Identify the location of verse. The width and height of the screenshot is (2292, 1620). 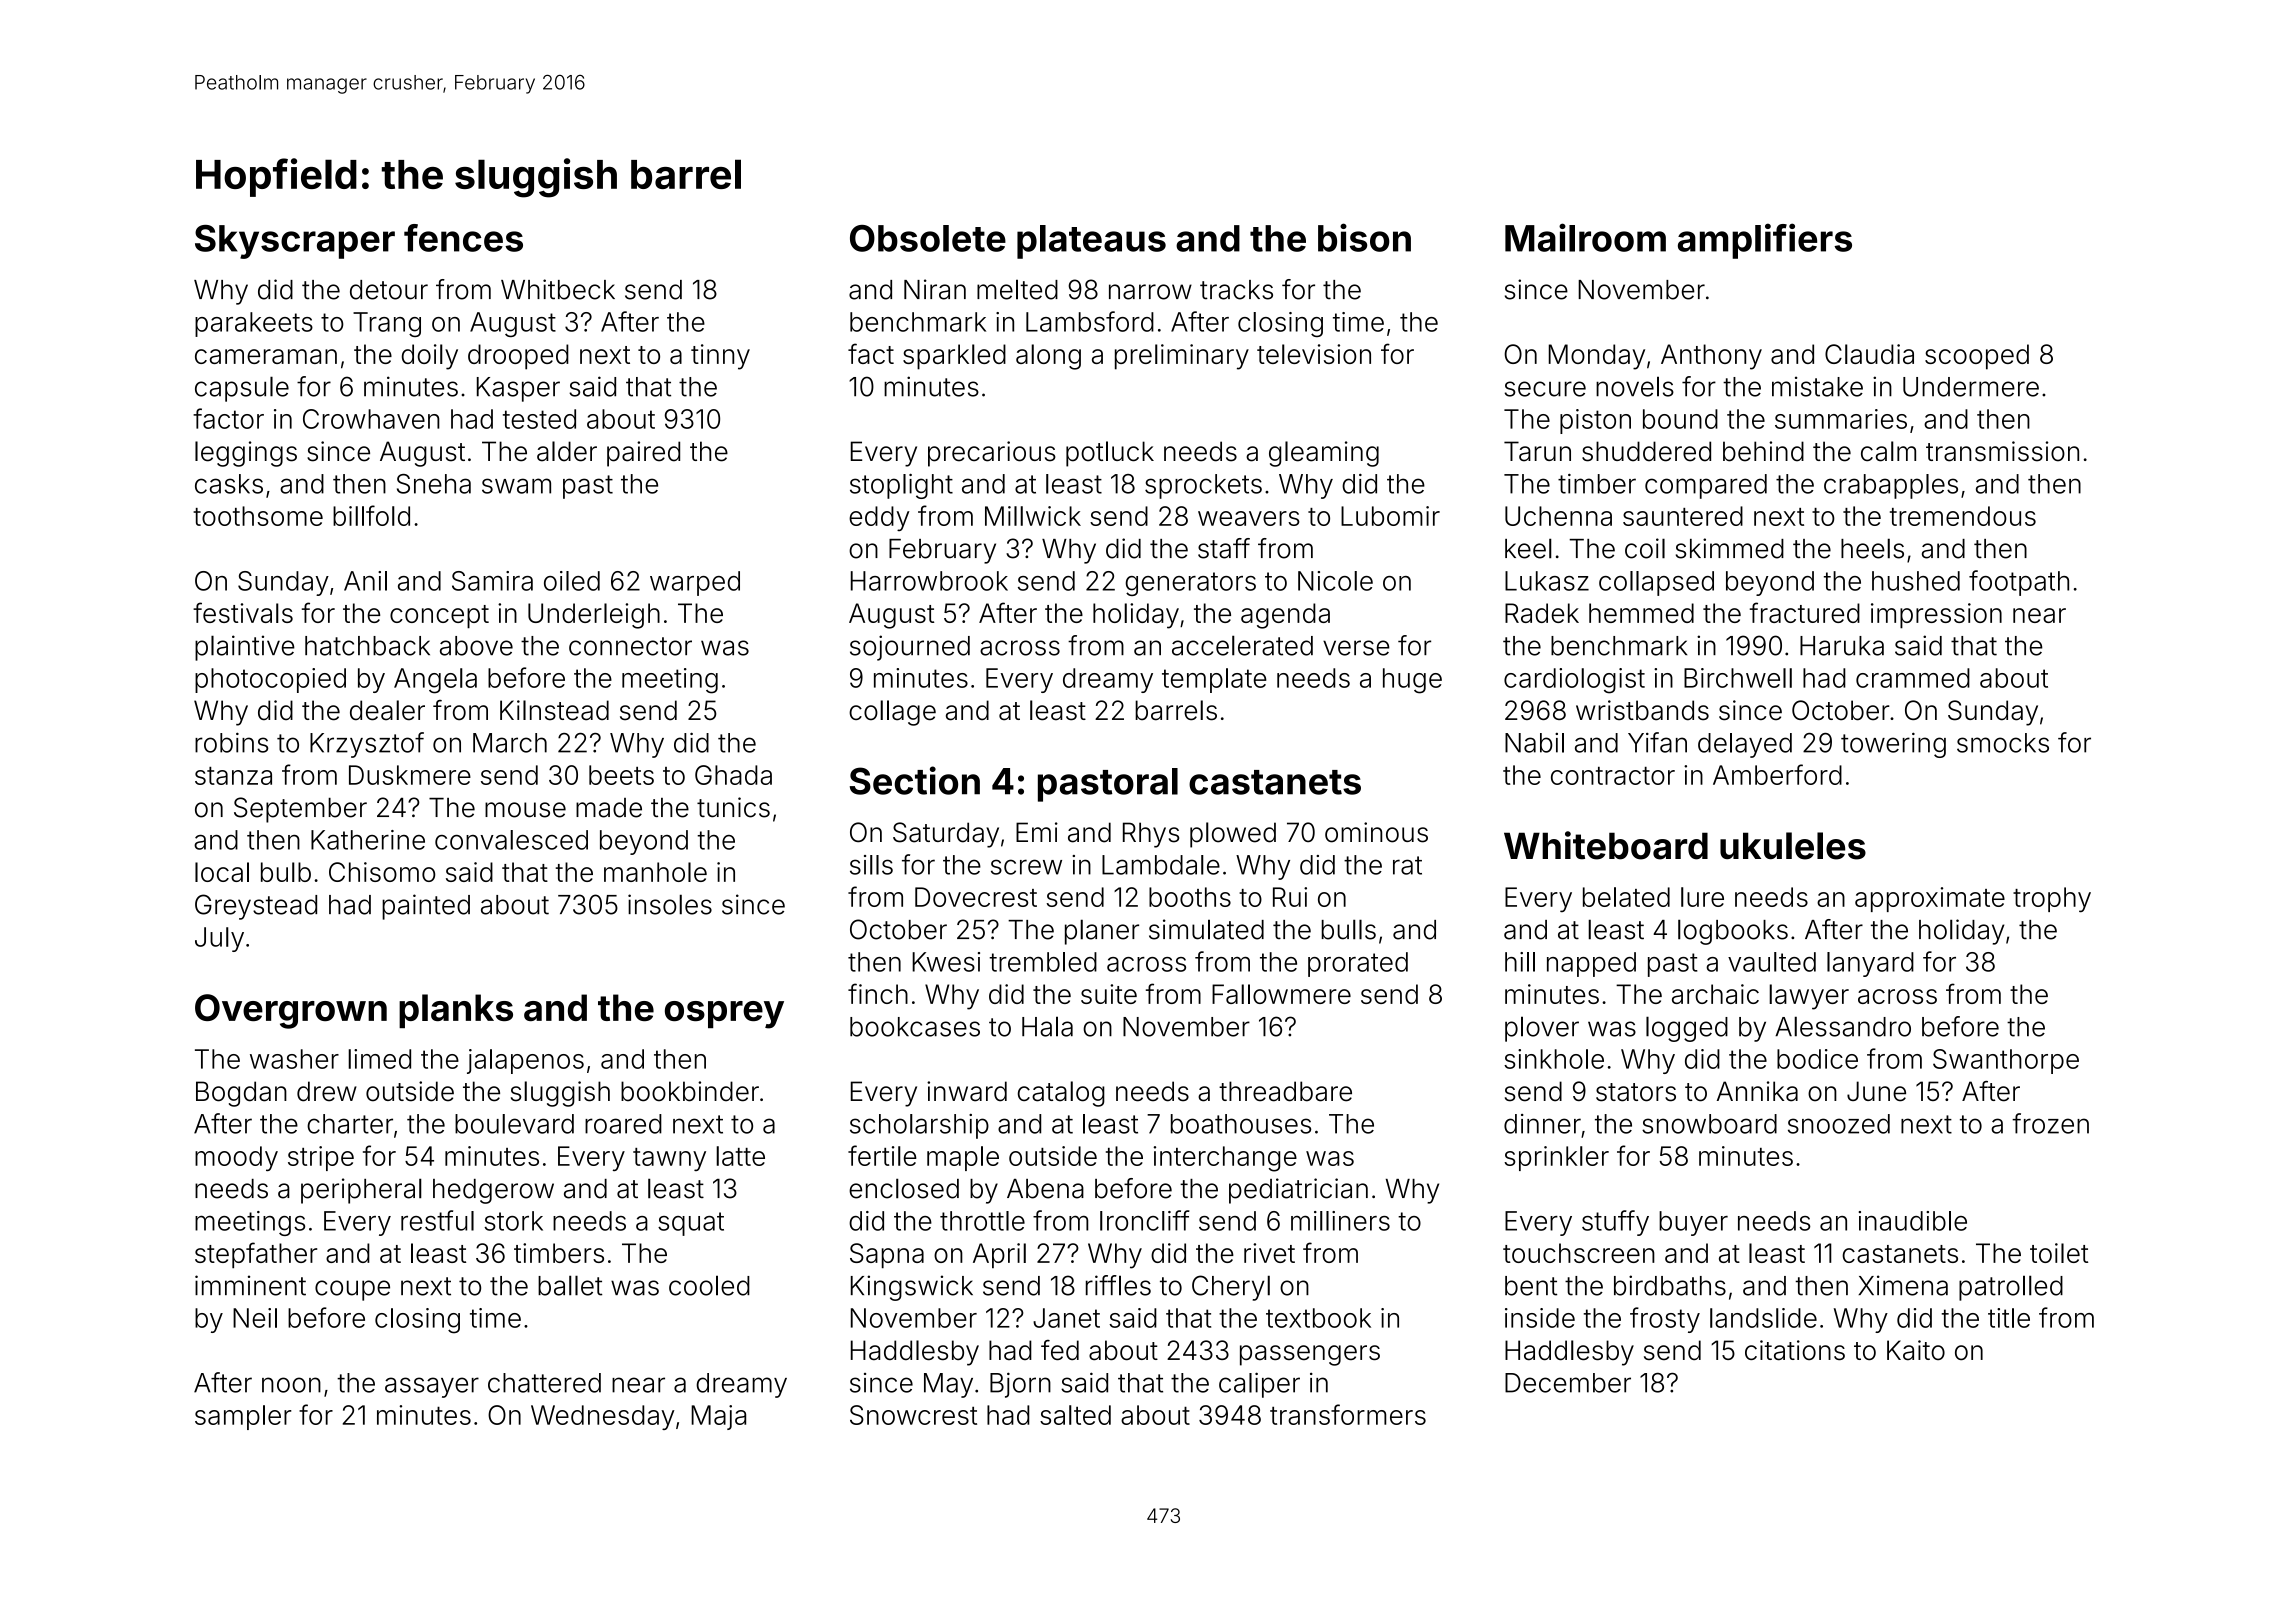
(1356, 648).
